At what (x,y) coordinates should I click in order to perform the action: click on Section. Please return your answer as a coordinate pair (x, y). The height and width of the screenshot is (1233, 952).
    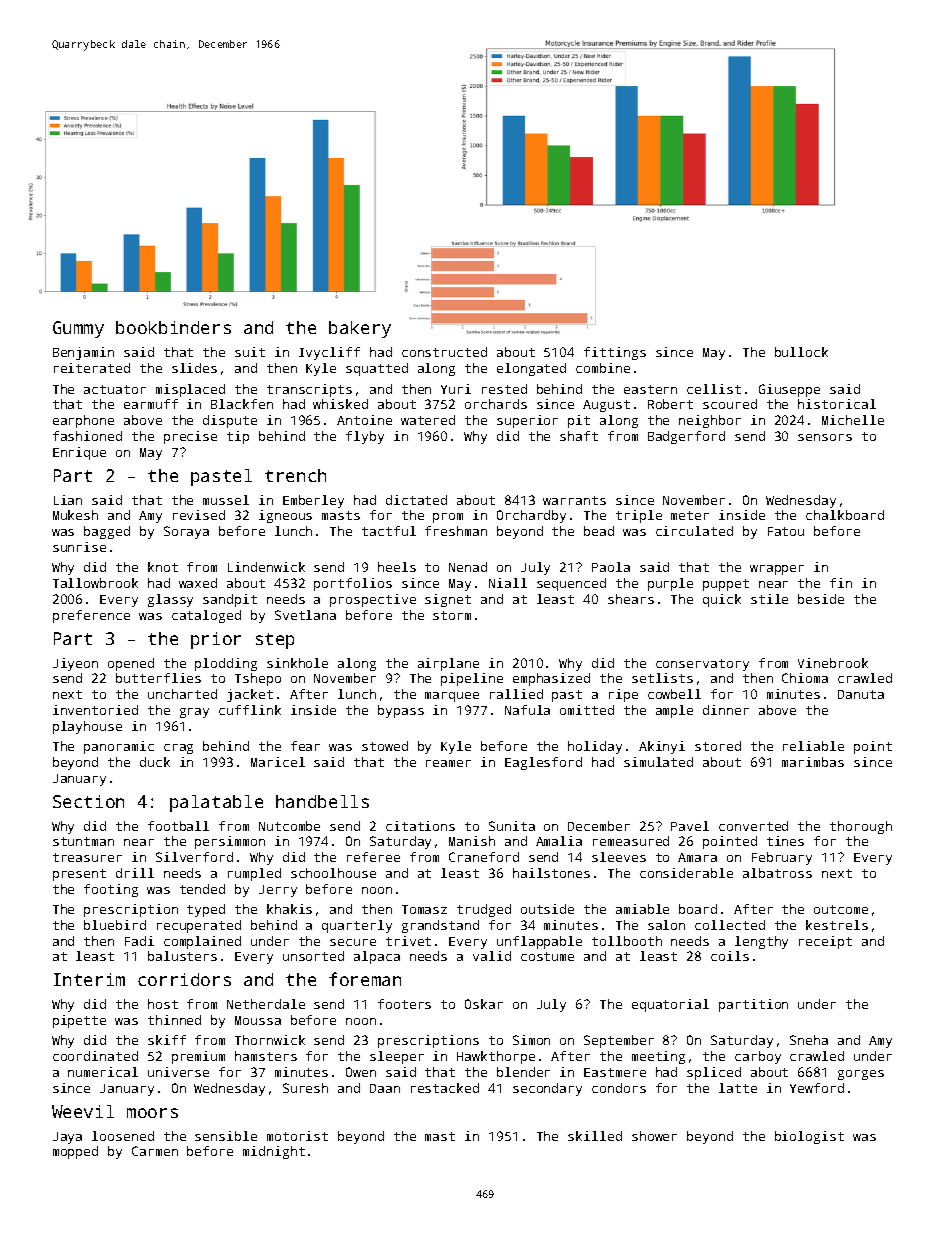
    Looking at the image, I should click on (88, 801).
